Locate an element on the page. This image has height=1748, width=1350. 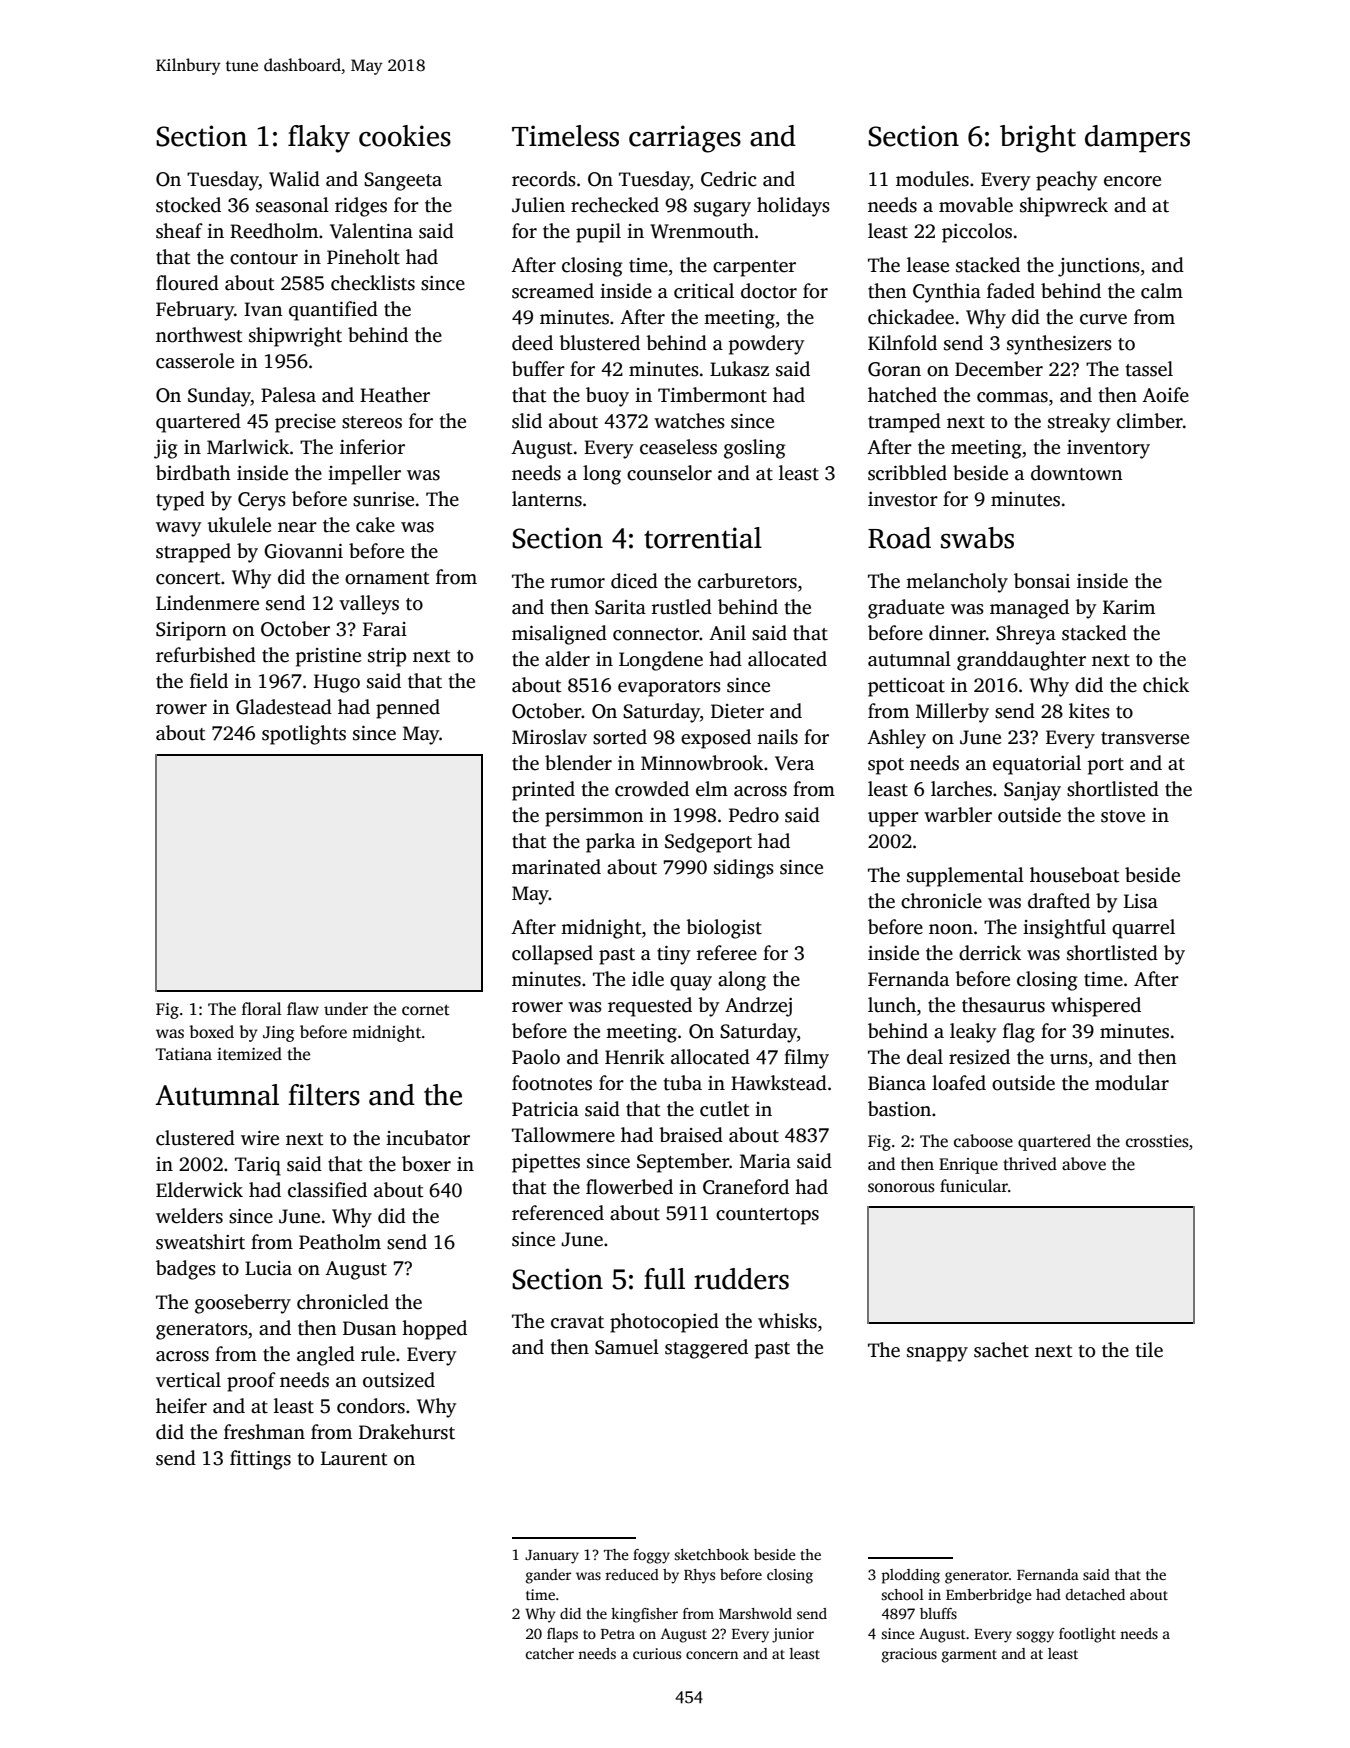
requested is located at coordinates (650, 1007).
